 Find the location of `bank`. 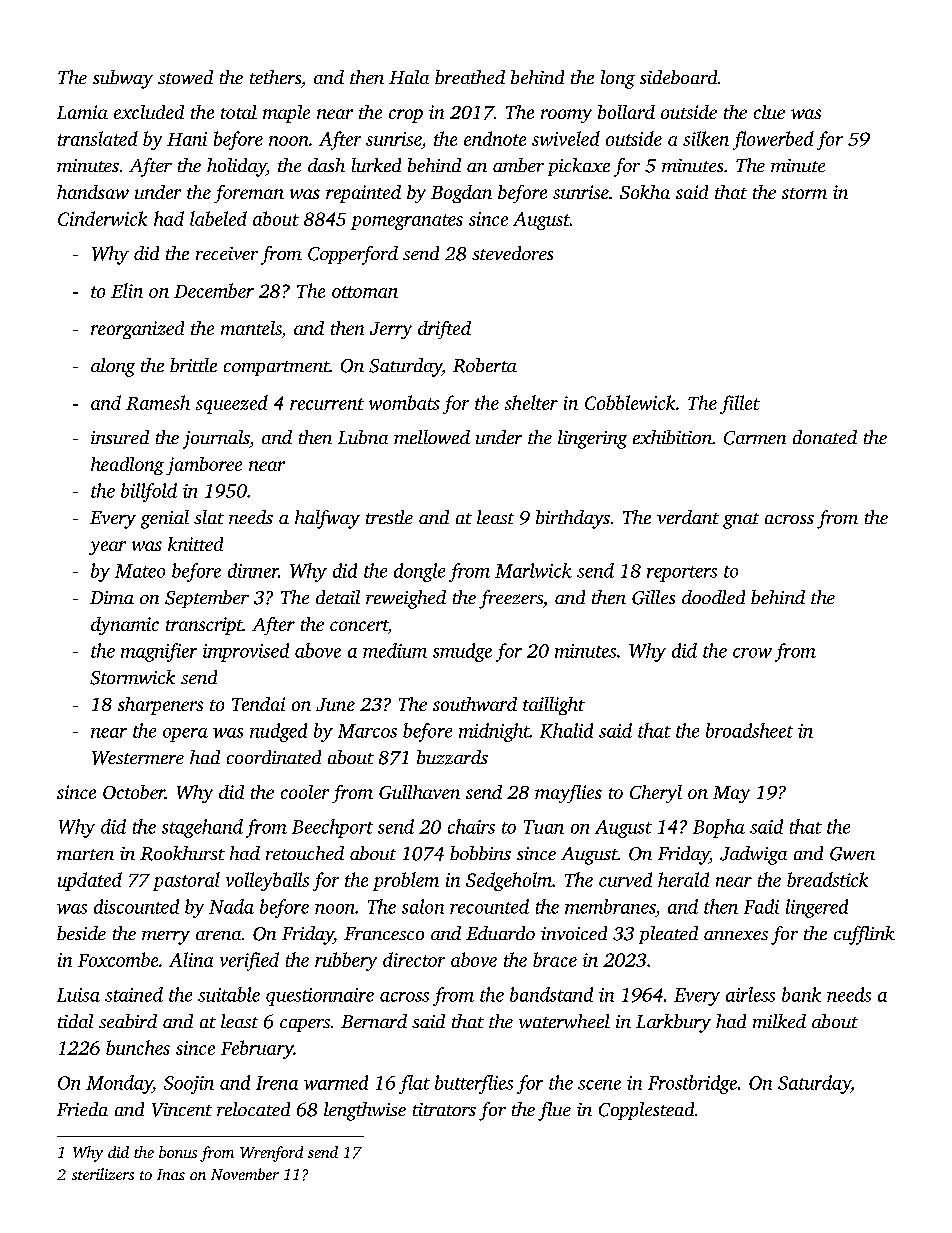

bank is located at coordinates (801, 994).
